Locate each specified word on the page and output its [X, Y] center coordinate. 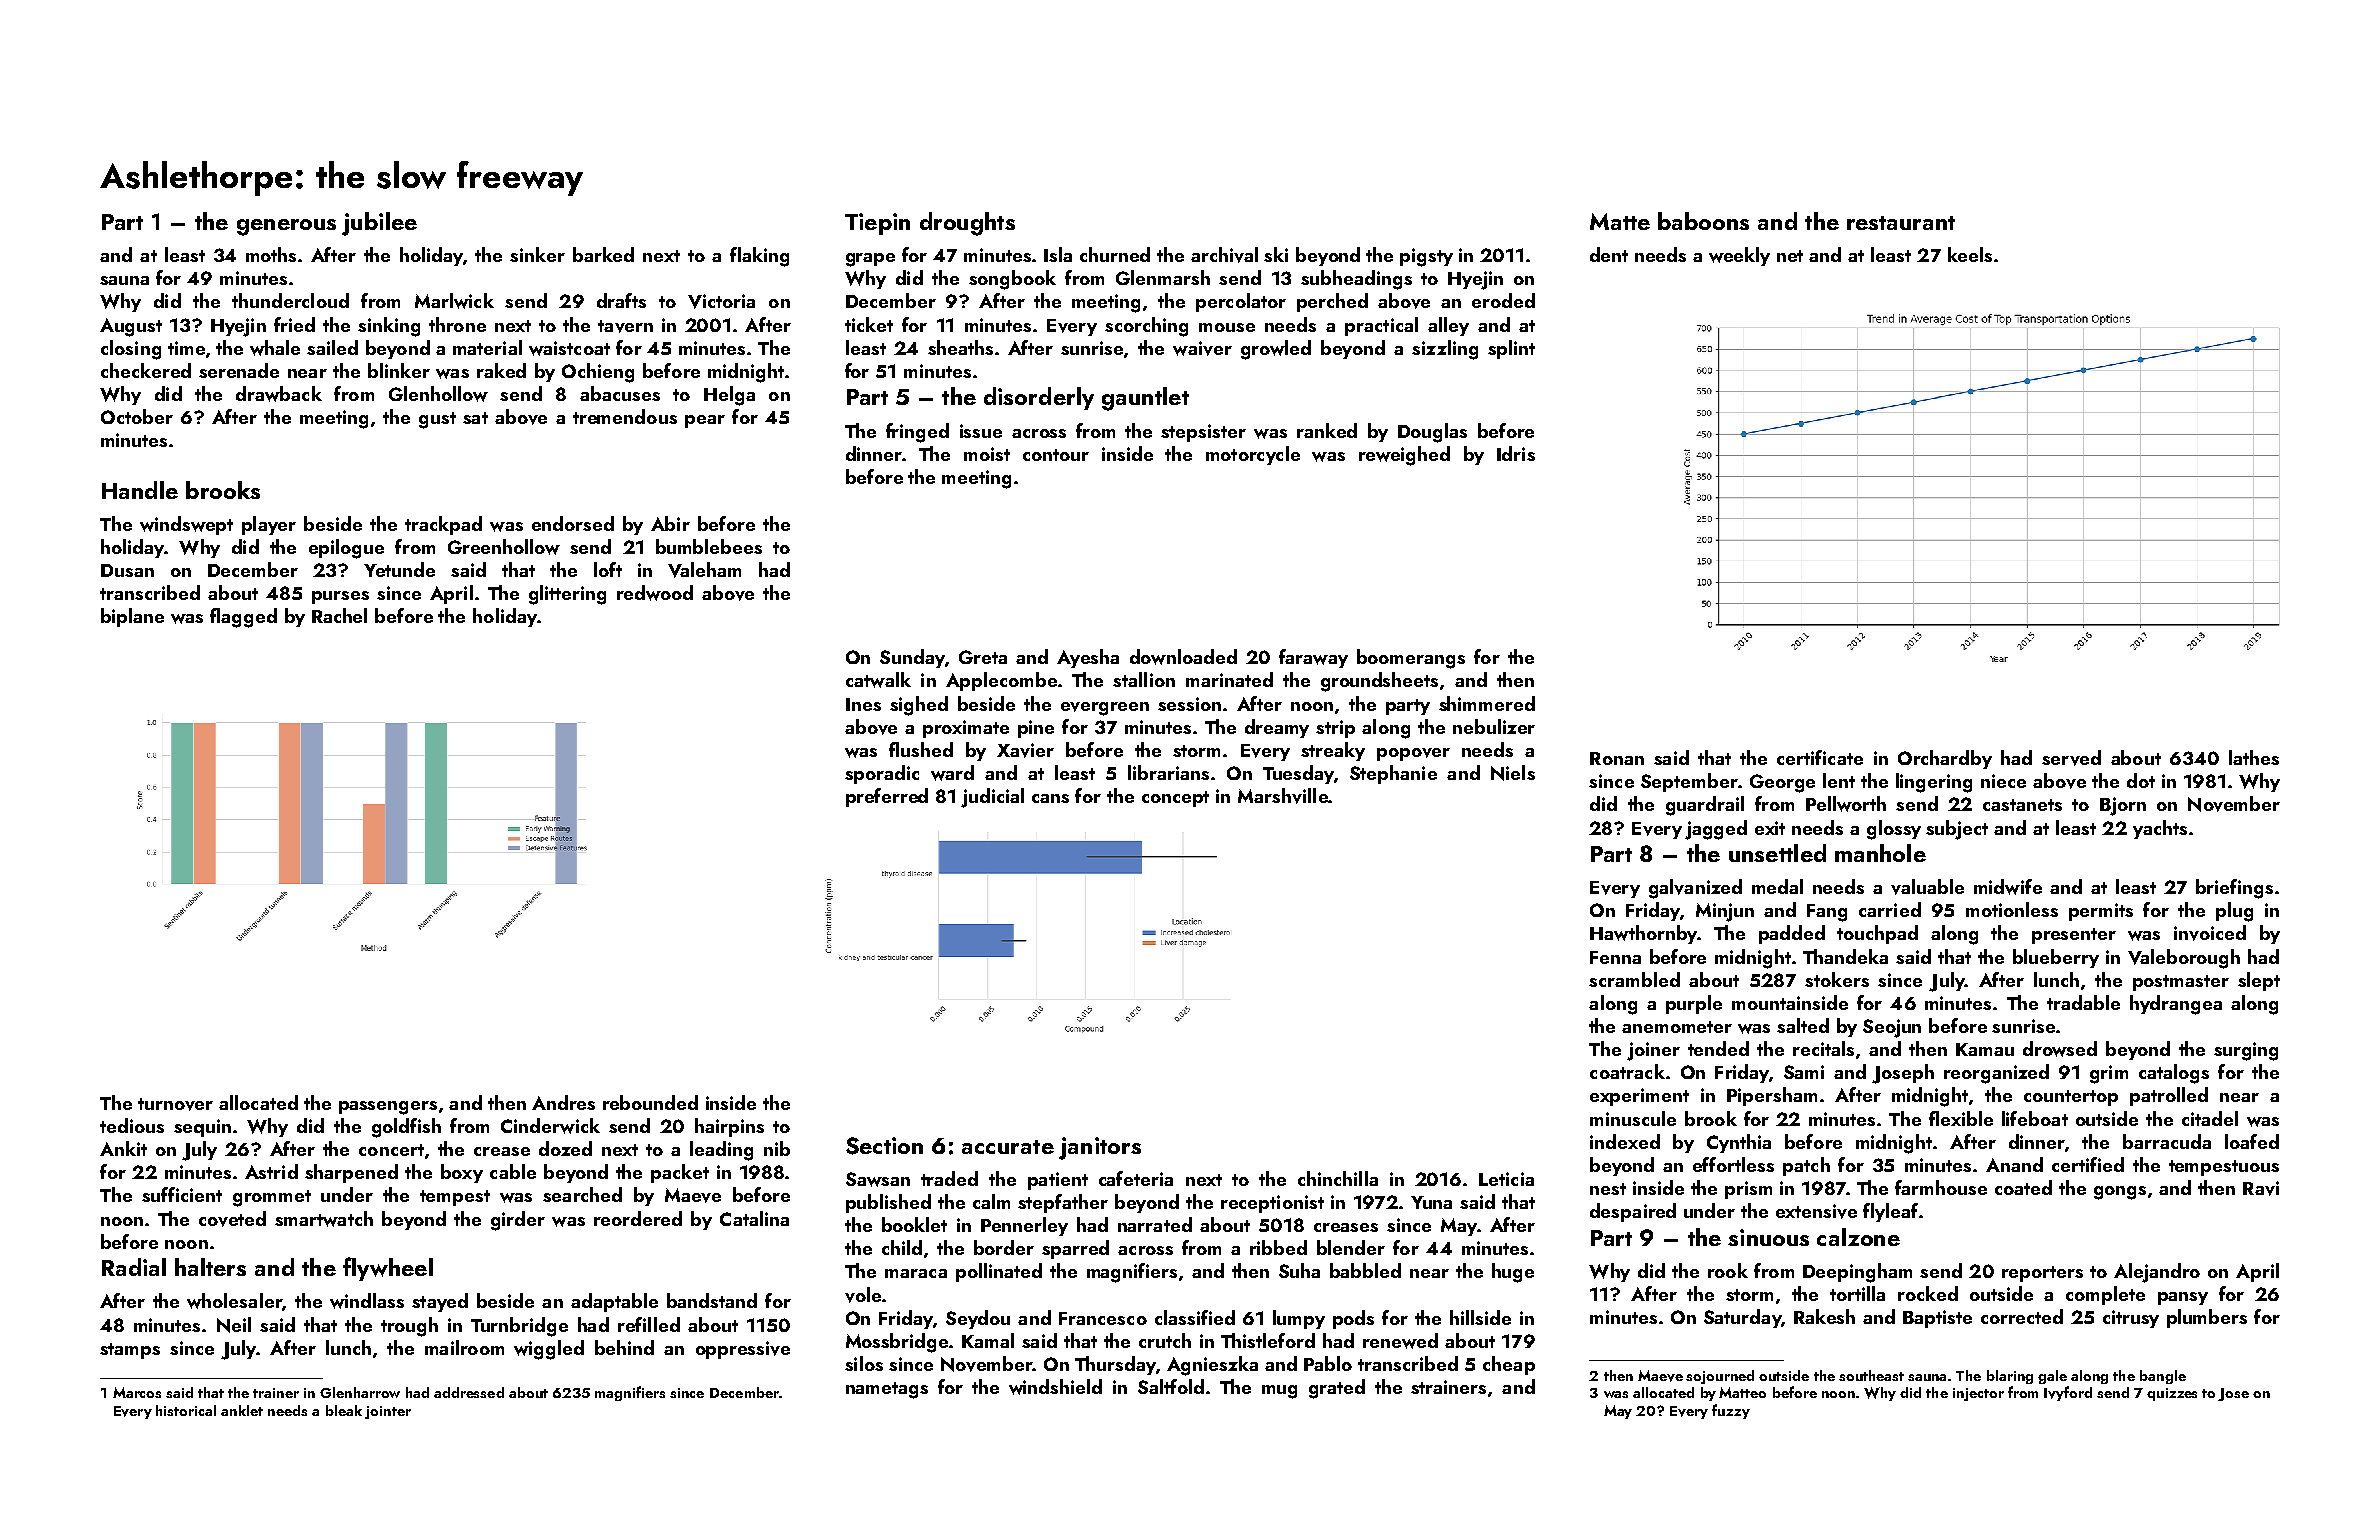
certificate [1820, 757]
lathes [2254, 757]
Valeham [704, 570]
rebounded [650, 1102]
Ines [863, 704]
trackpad [443, 525]
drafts [621, 300]
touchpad [1877, 934]
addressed [469, 1392]
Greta [983, 657]
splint [1511, 349]
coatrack [1627, 1071]
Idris [1516, 453]
